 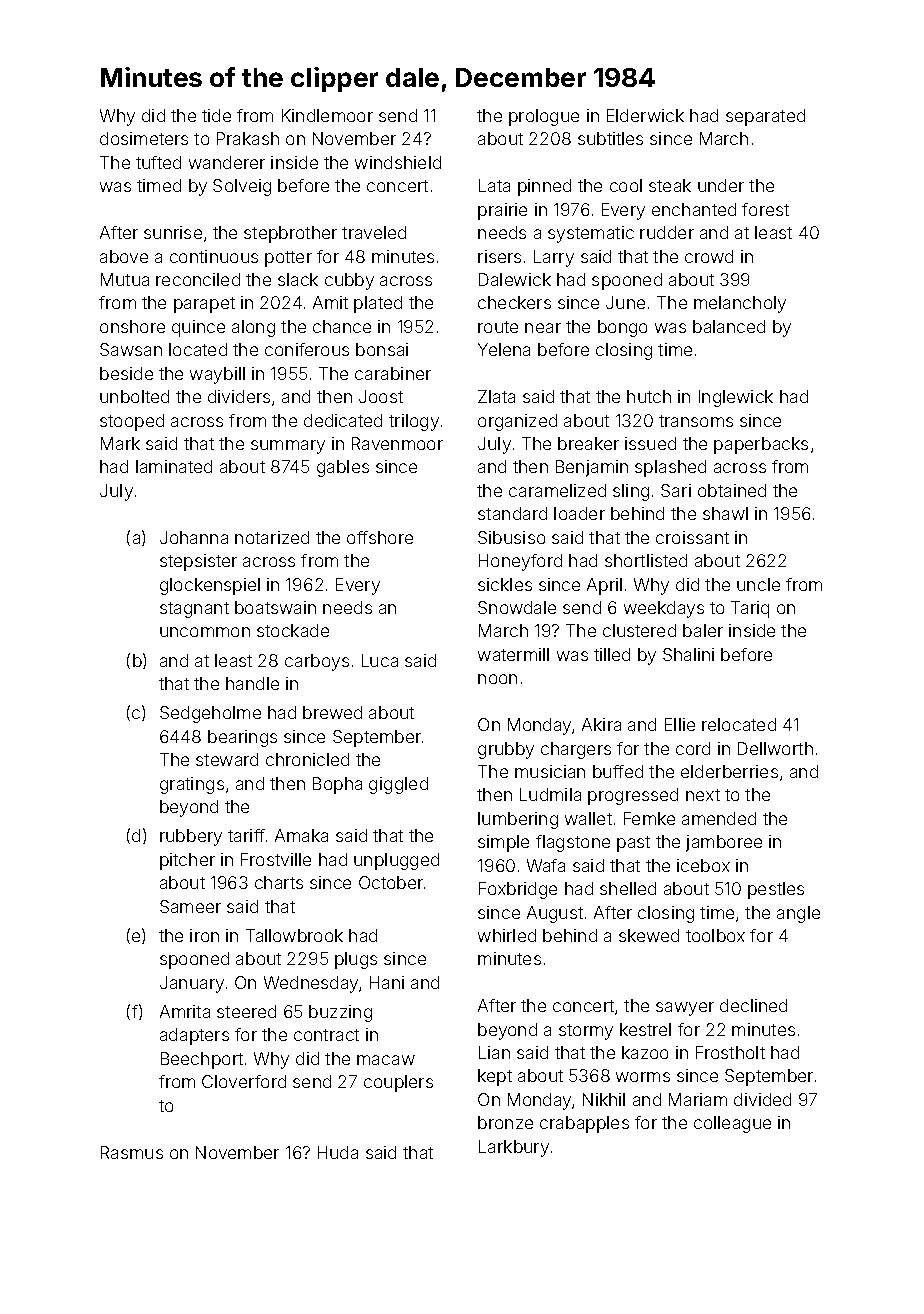 I want to click on under, so click(x=721, y=185).
